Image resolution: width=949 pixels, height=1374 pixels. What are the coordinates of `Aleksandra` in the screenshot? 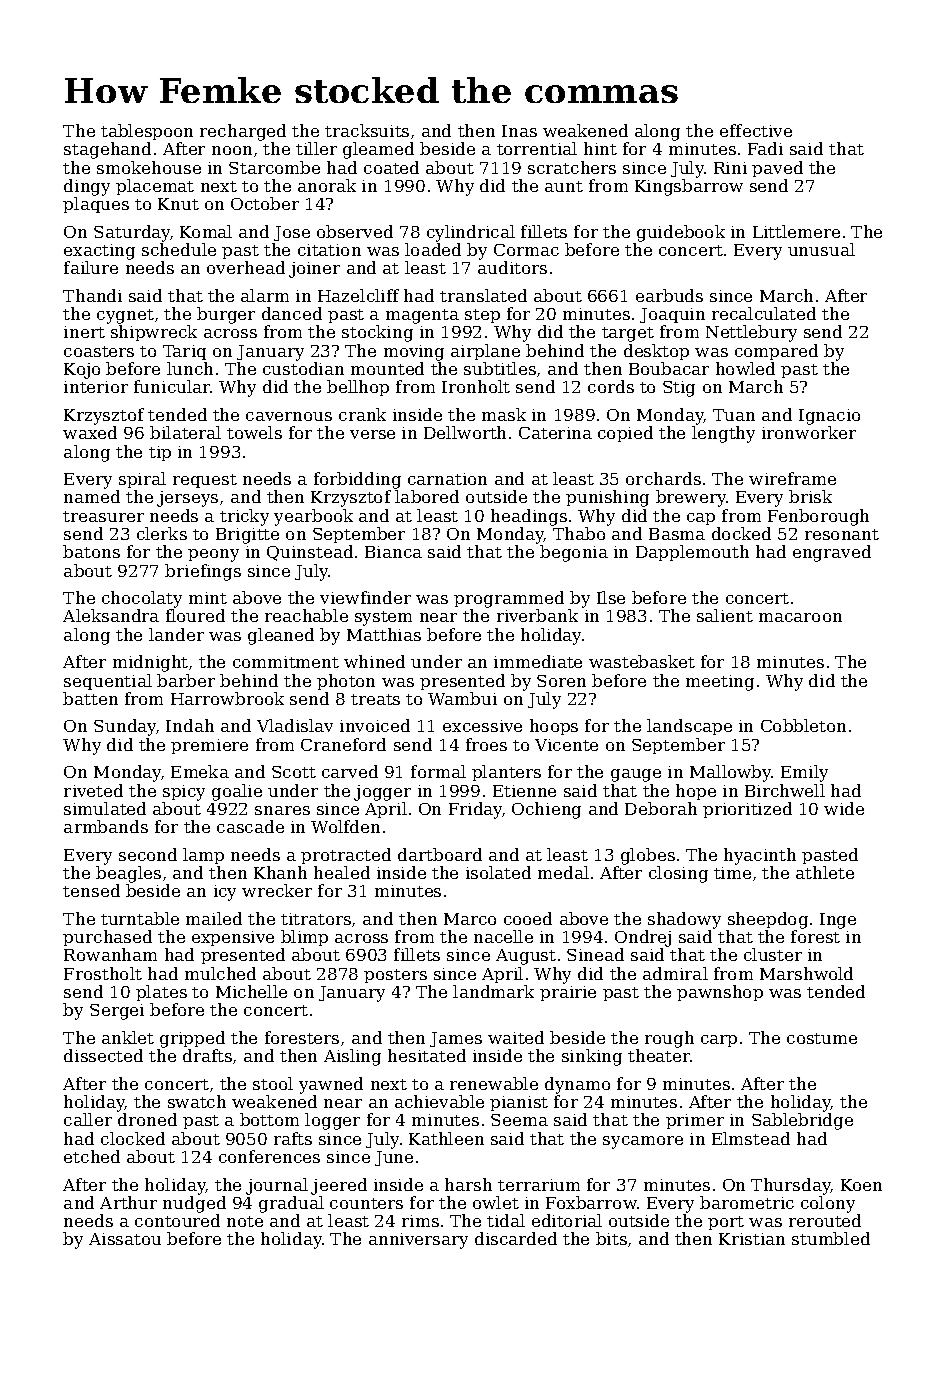 It's located at (111, 615).
